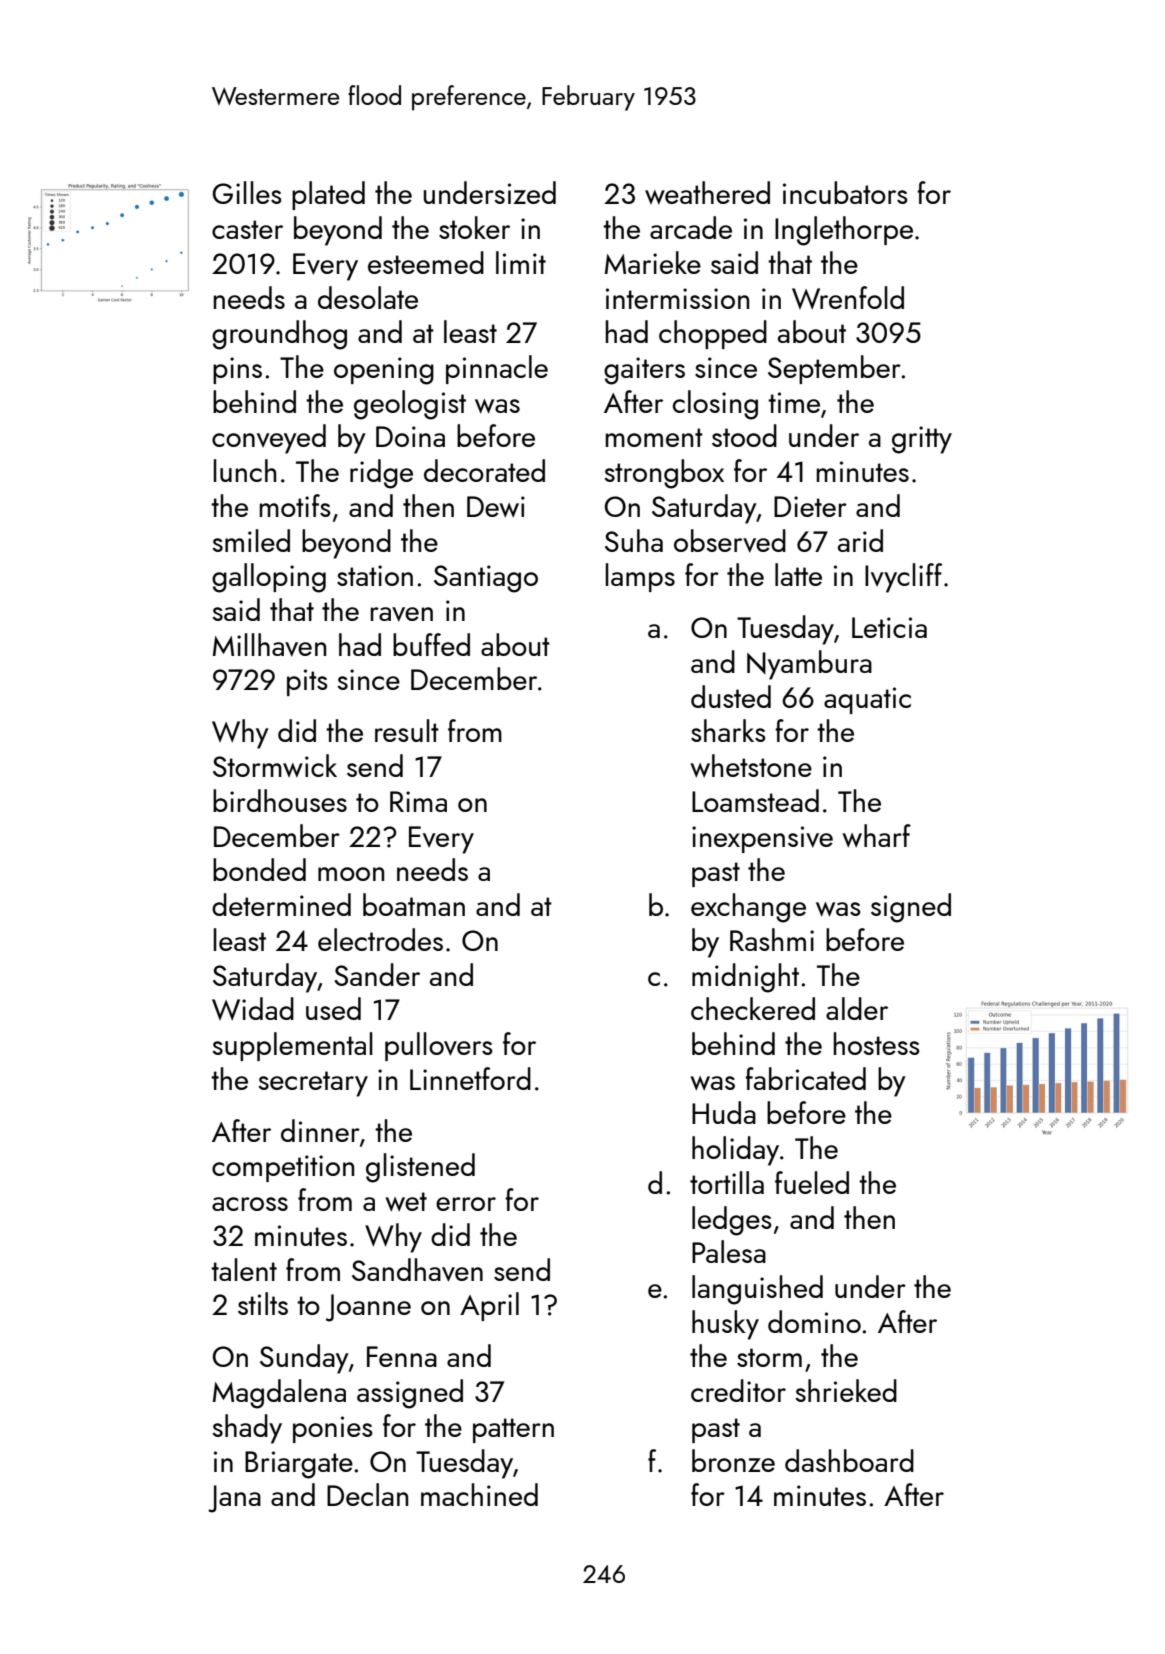 The image size is (1165, 1654). What do you see at coordinates (263, 1303) in the document?
I see `stilts` at bounding box center [263, 1303].
